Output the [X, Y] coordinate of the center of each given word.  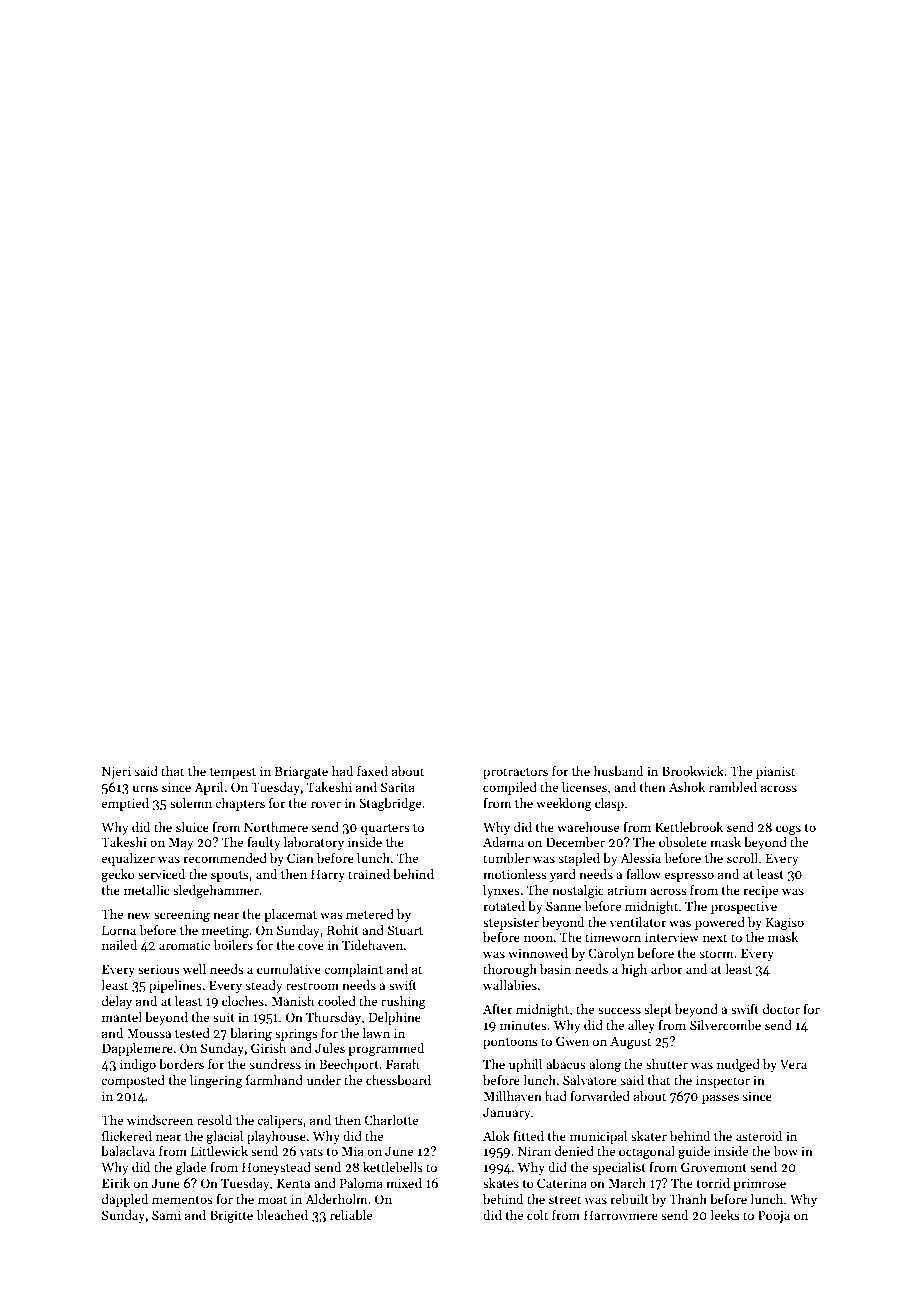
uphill [525, 1065]
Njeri [116, 772]
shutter [667, 1064]
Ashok [687, 787]
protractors [515, 773]
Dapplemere [137, 1049]
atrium [627, 890]
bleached [282, 1215]
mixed [404, 1183]
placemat [290, 915]
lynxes [501, 891]
